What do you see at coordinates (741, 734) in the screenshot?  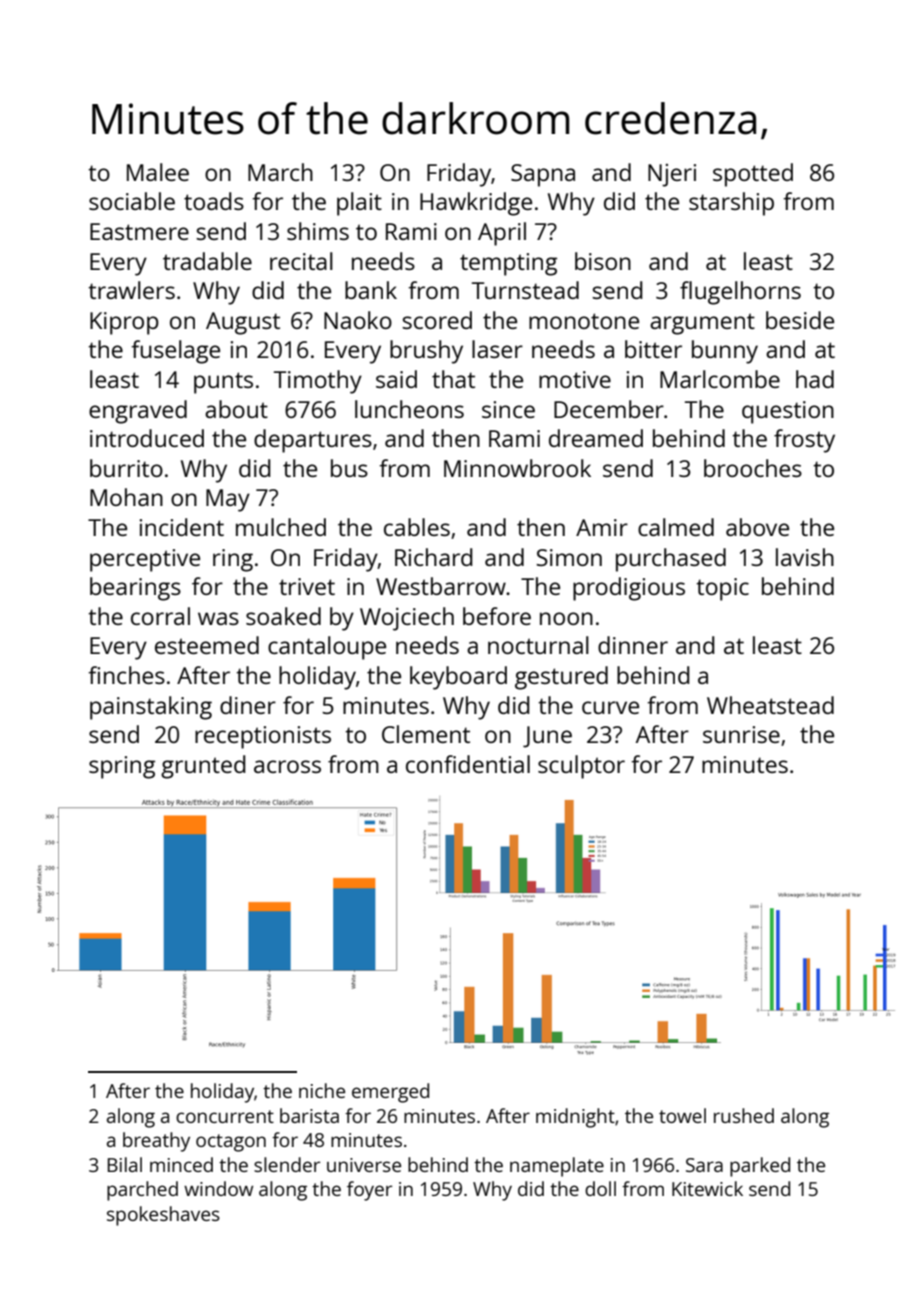 I see `sunrise` at bounding box center [741, 734].
